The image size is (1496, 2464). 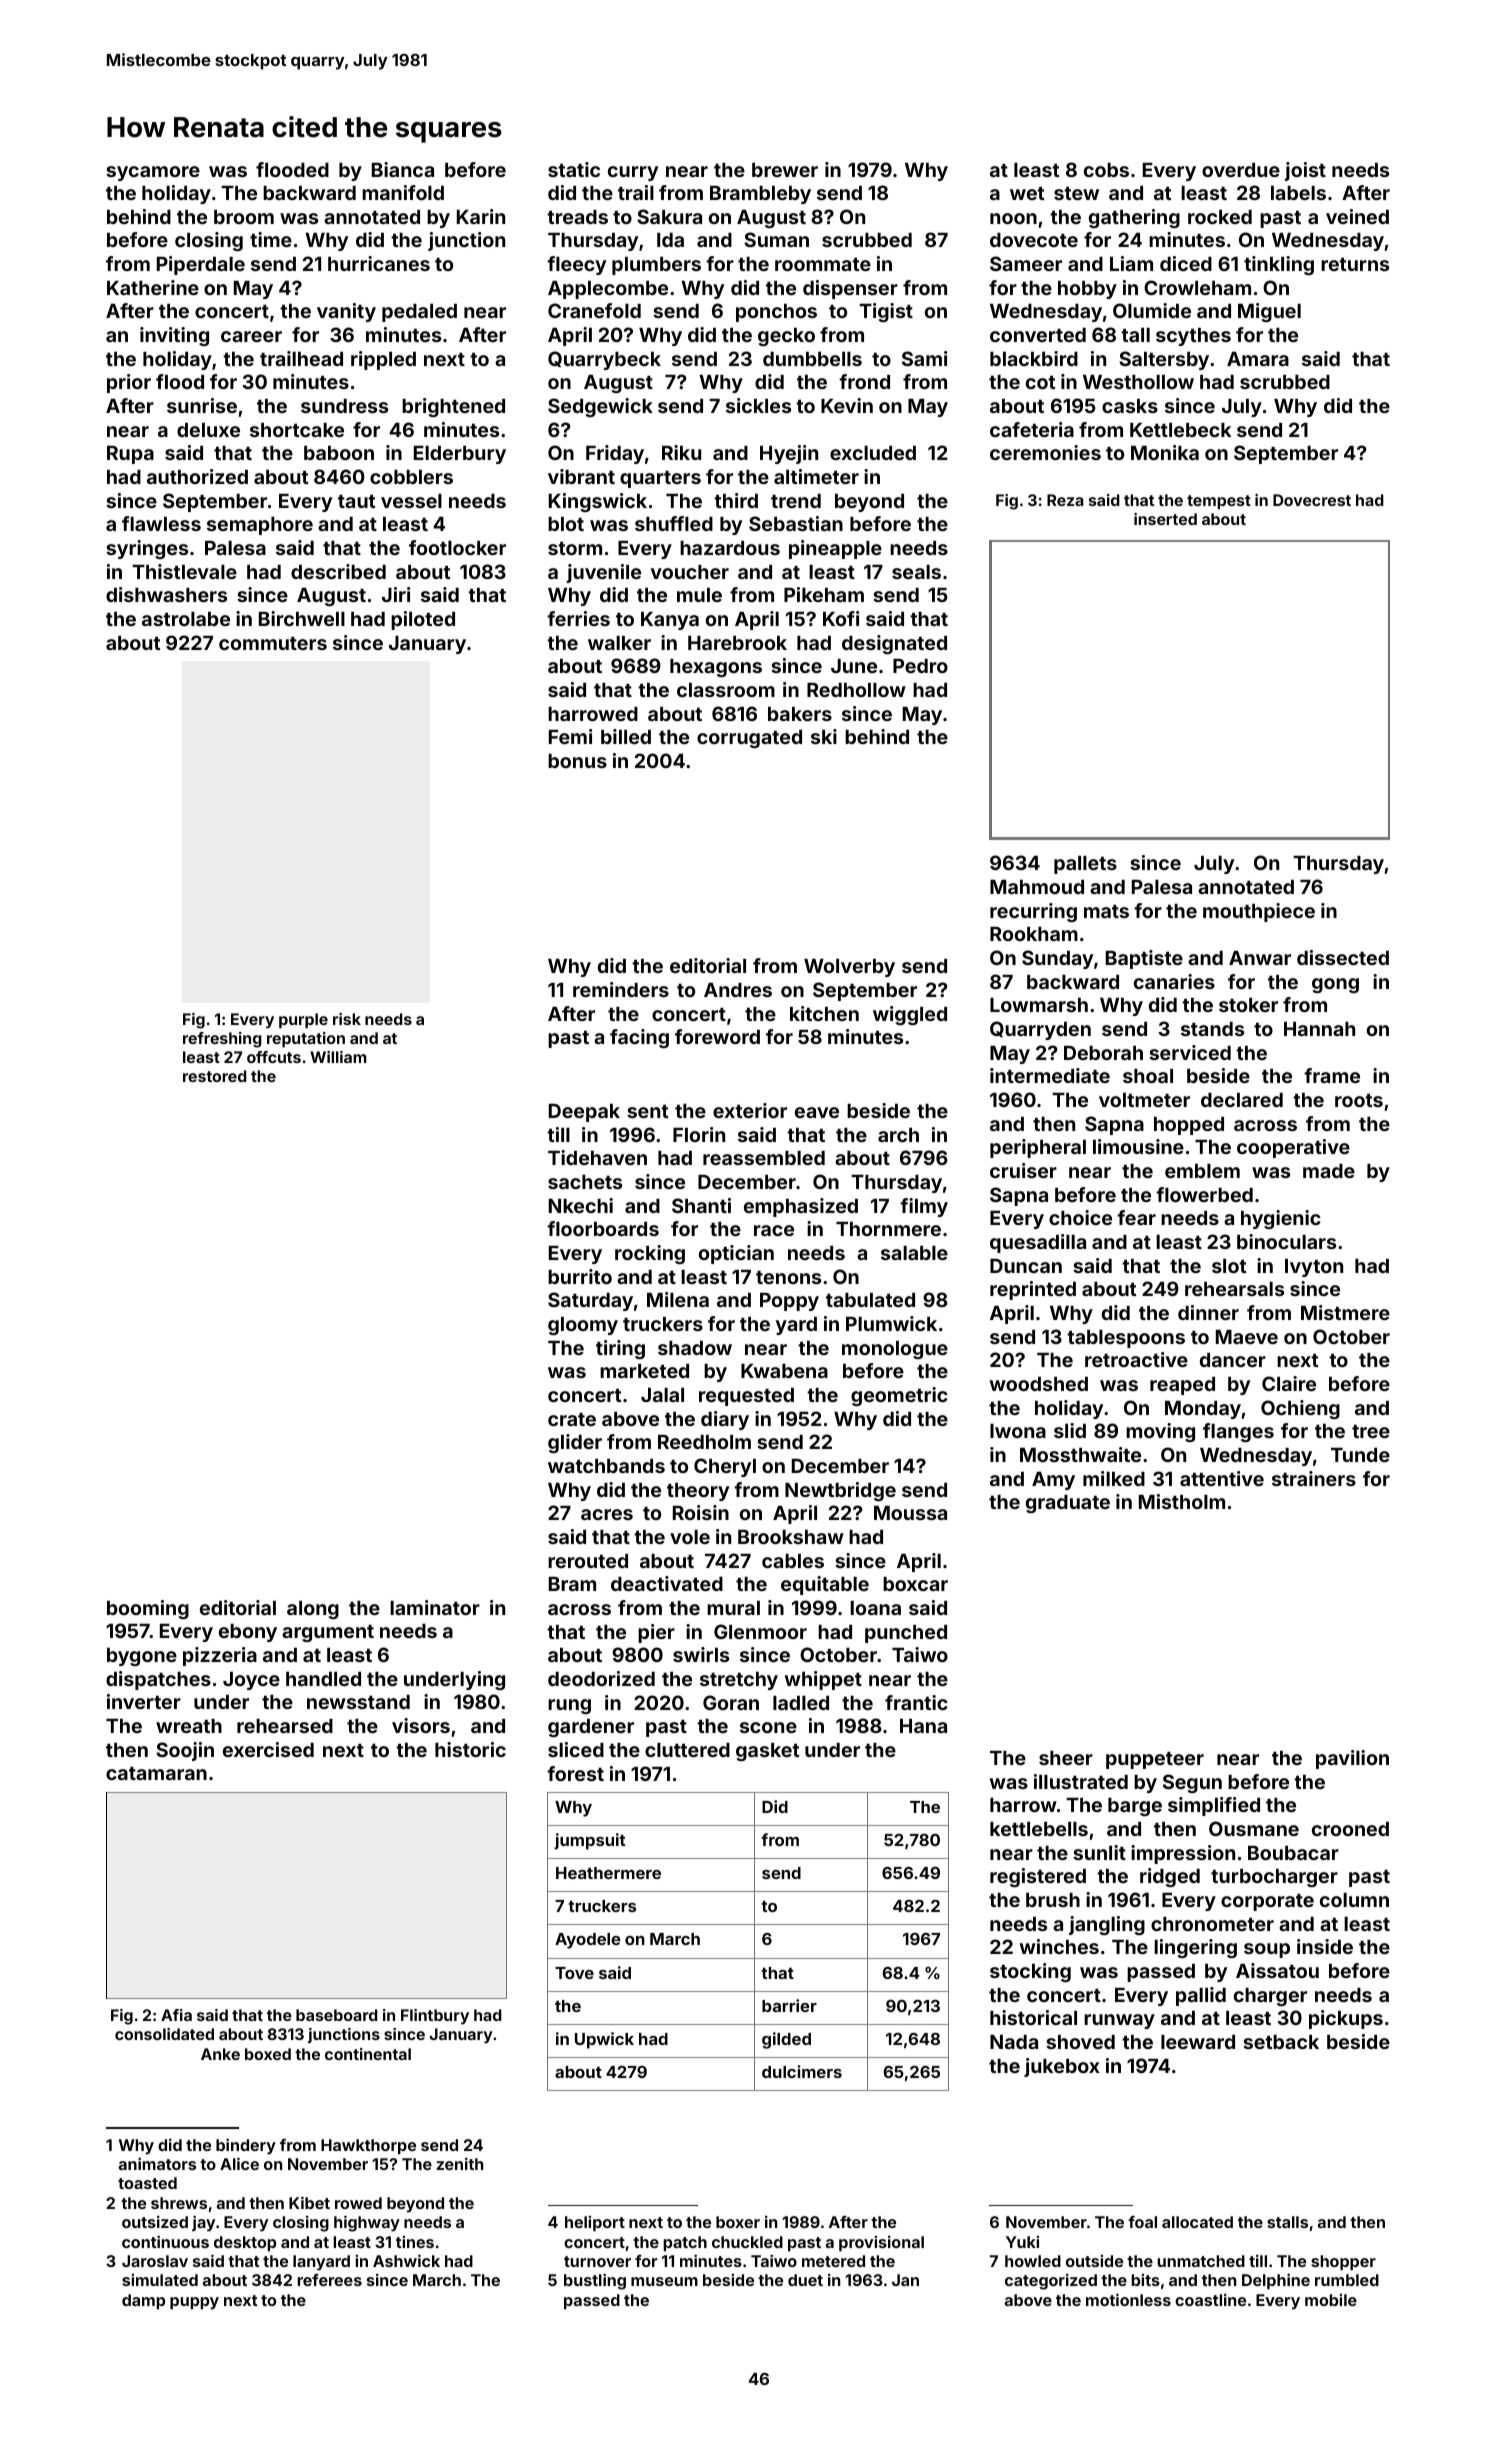 I want to click on highway, so click(x=367, y=2223).
